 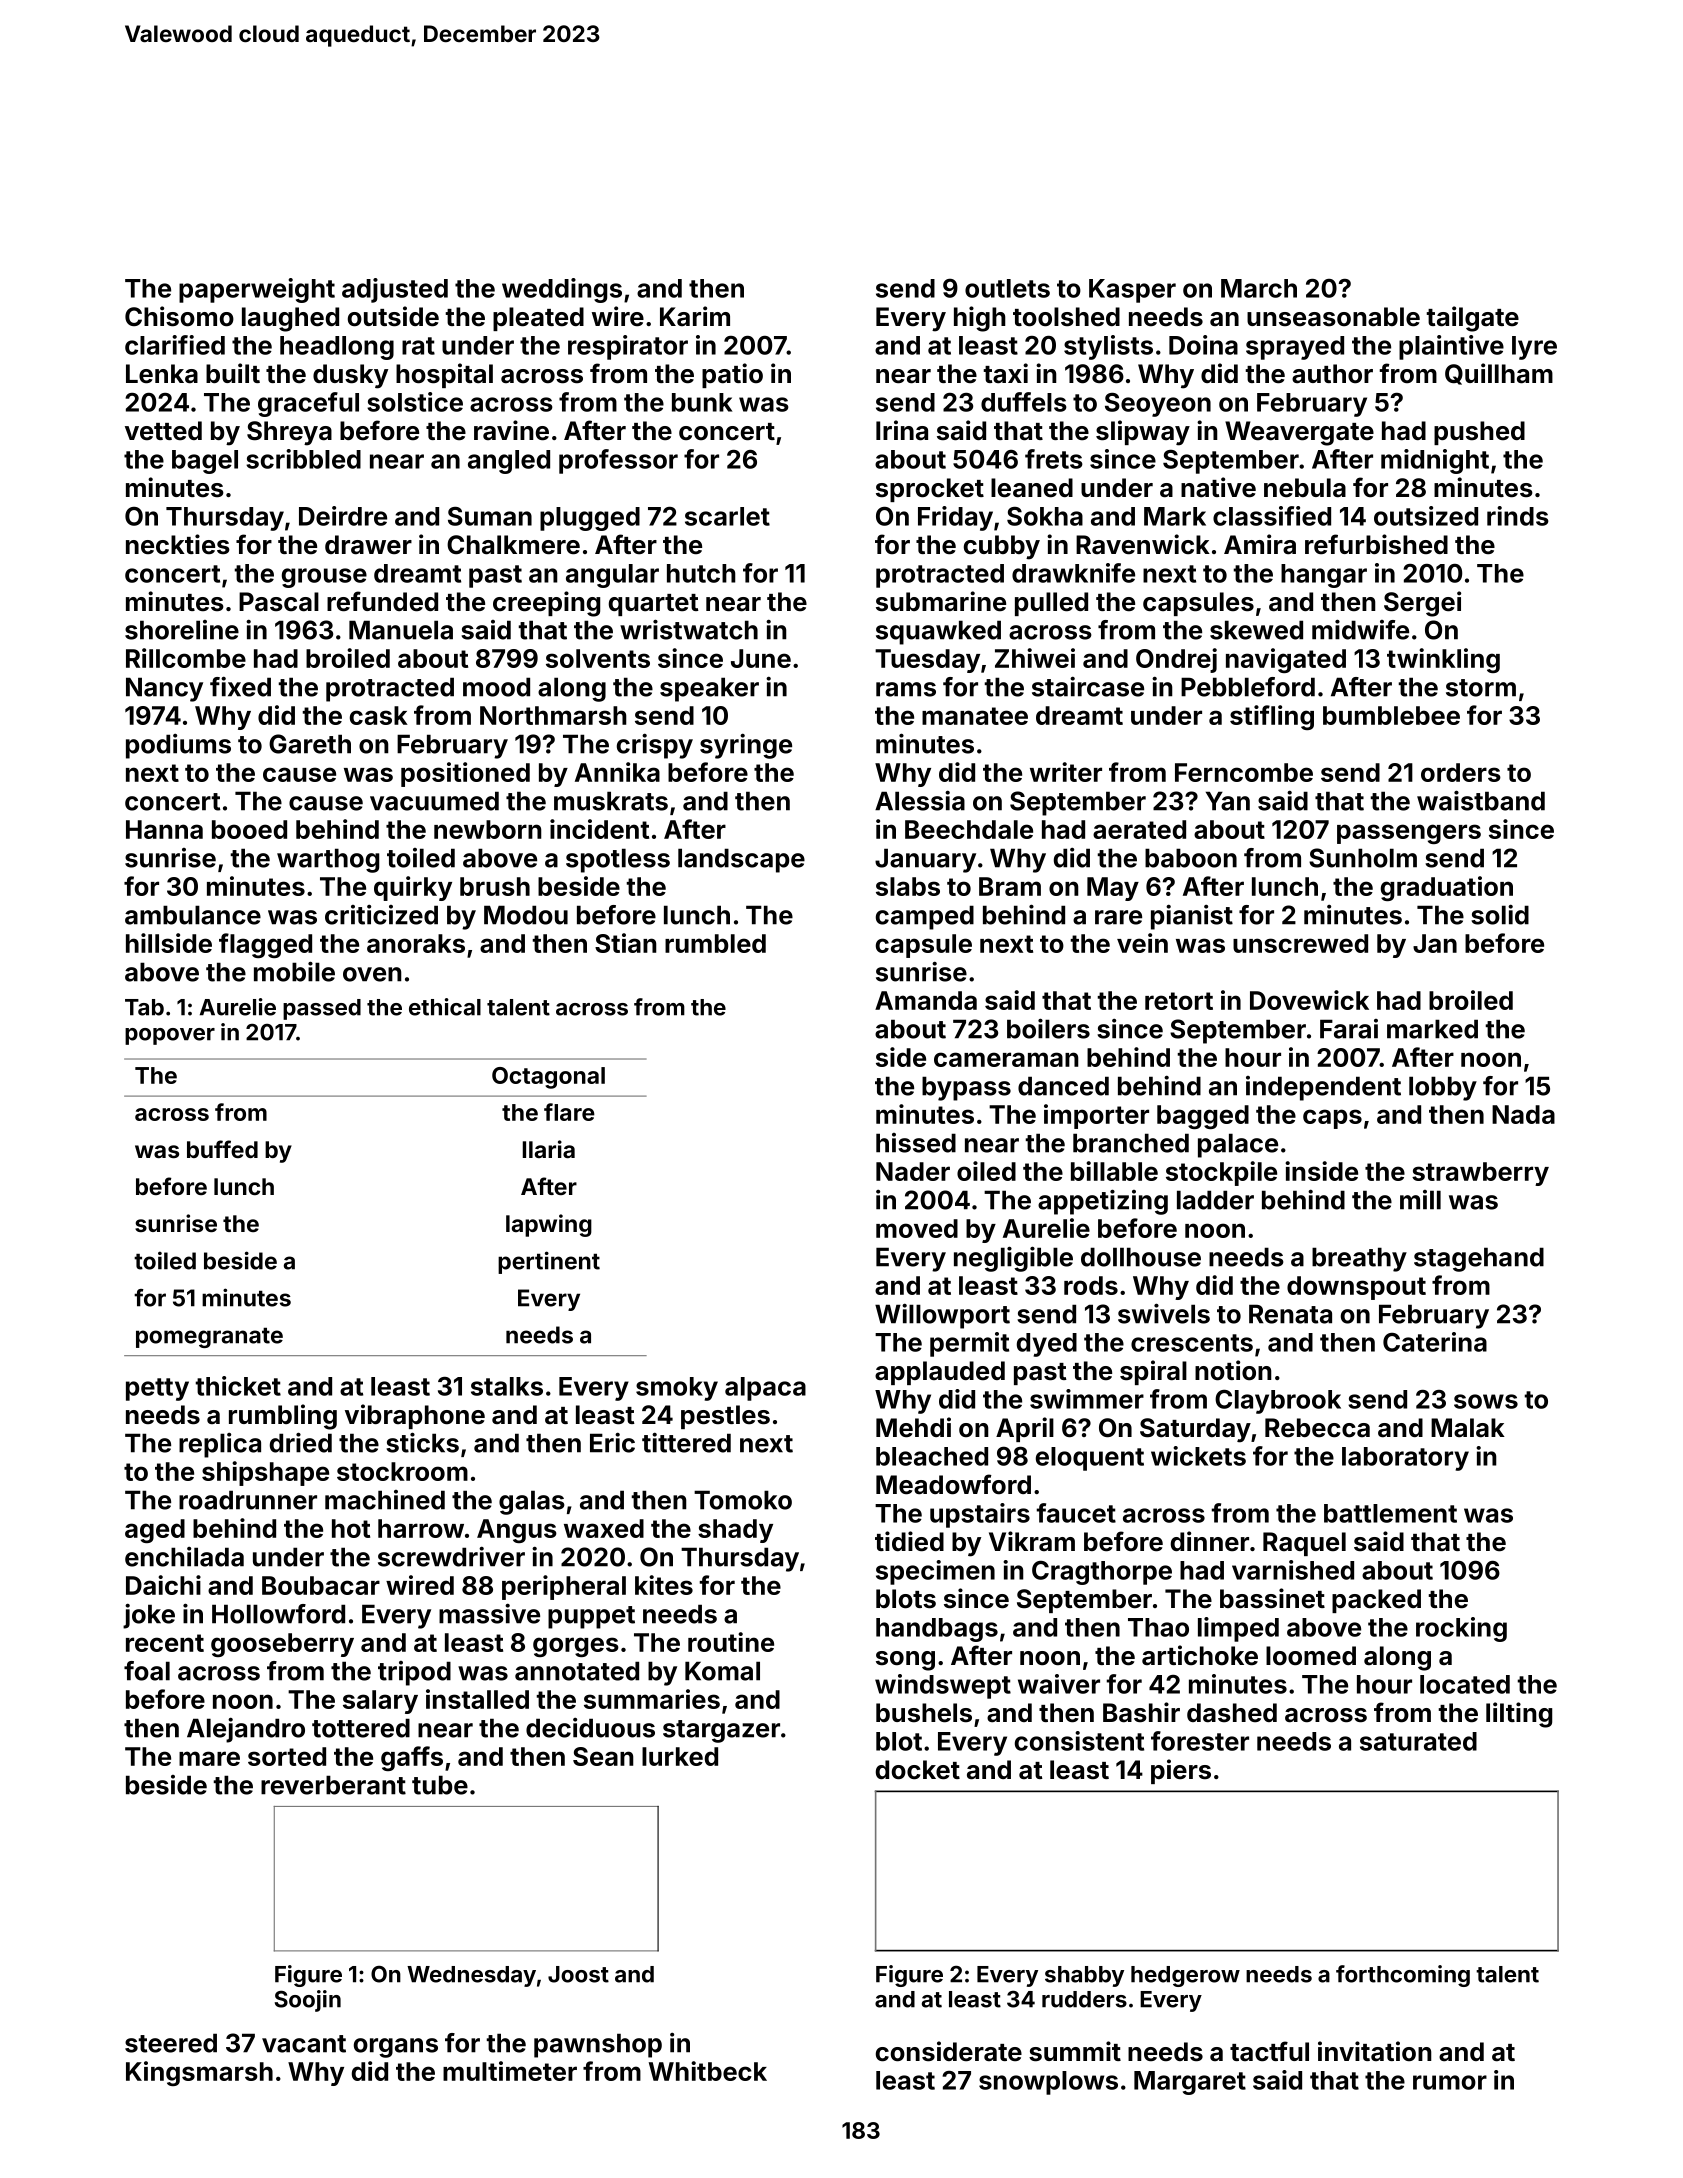 I want to click on graduation, so click(x=1447, y=888).
